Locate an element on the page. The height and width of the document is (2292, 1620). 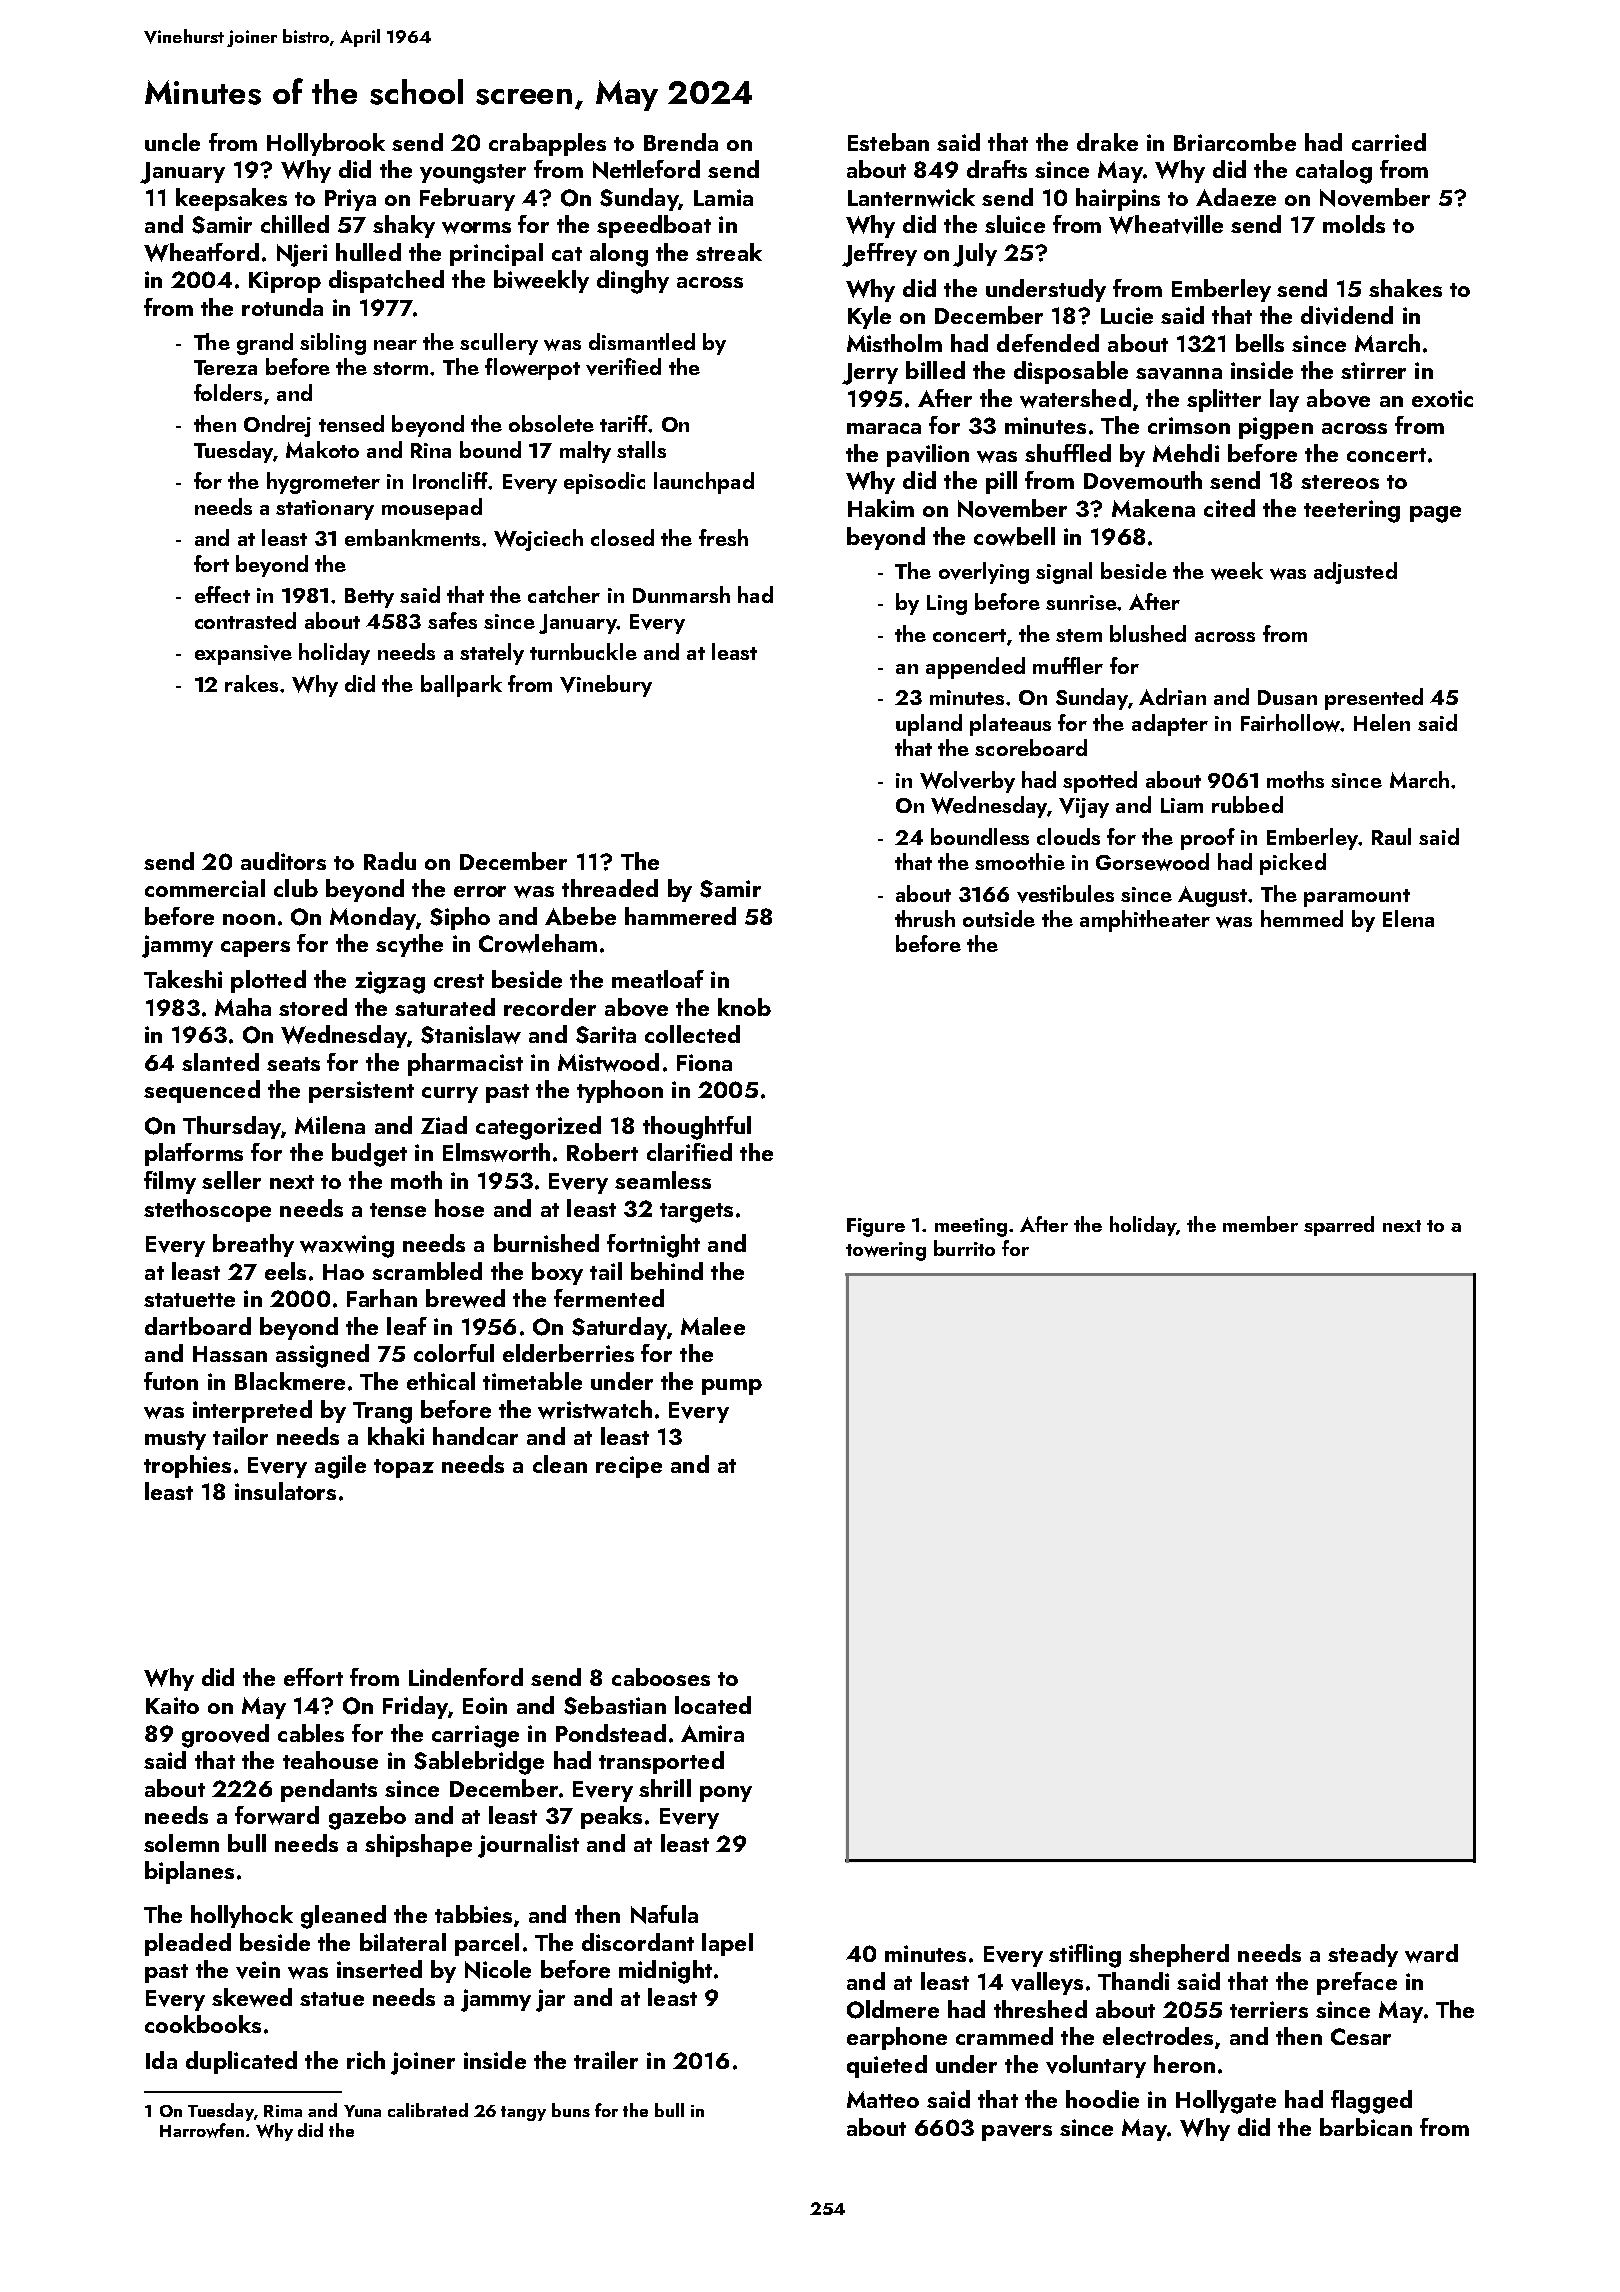
page is located at coordinates (1435, 514).
